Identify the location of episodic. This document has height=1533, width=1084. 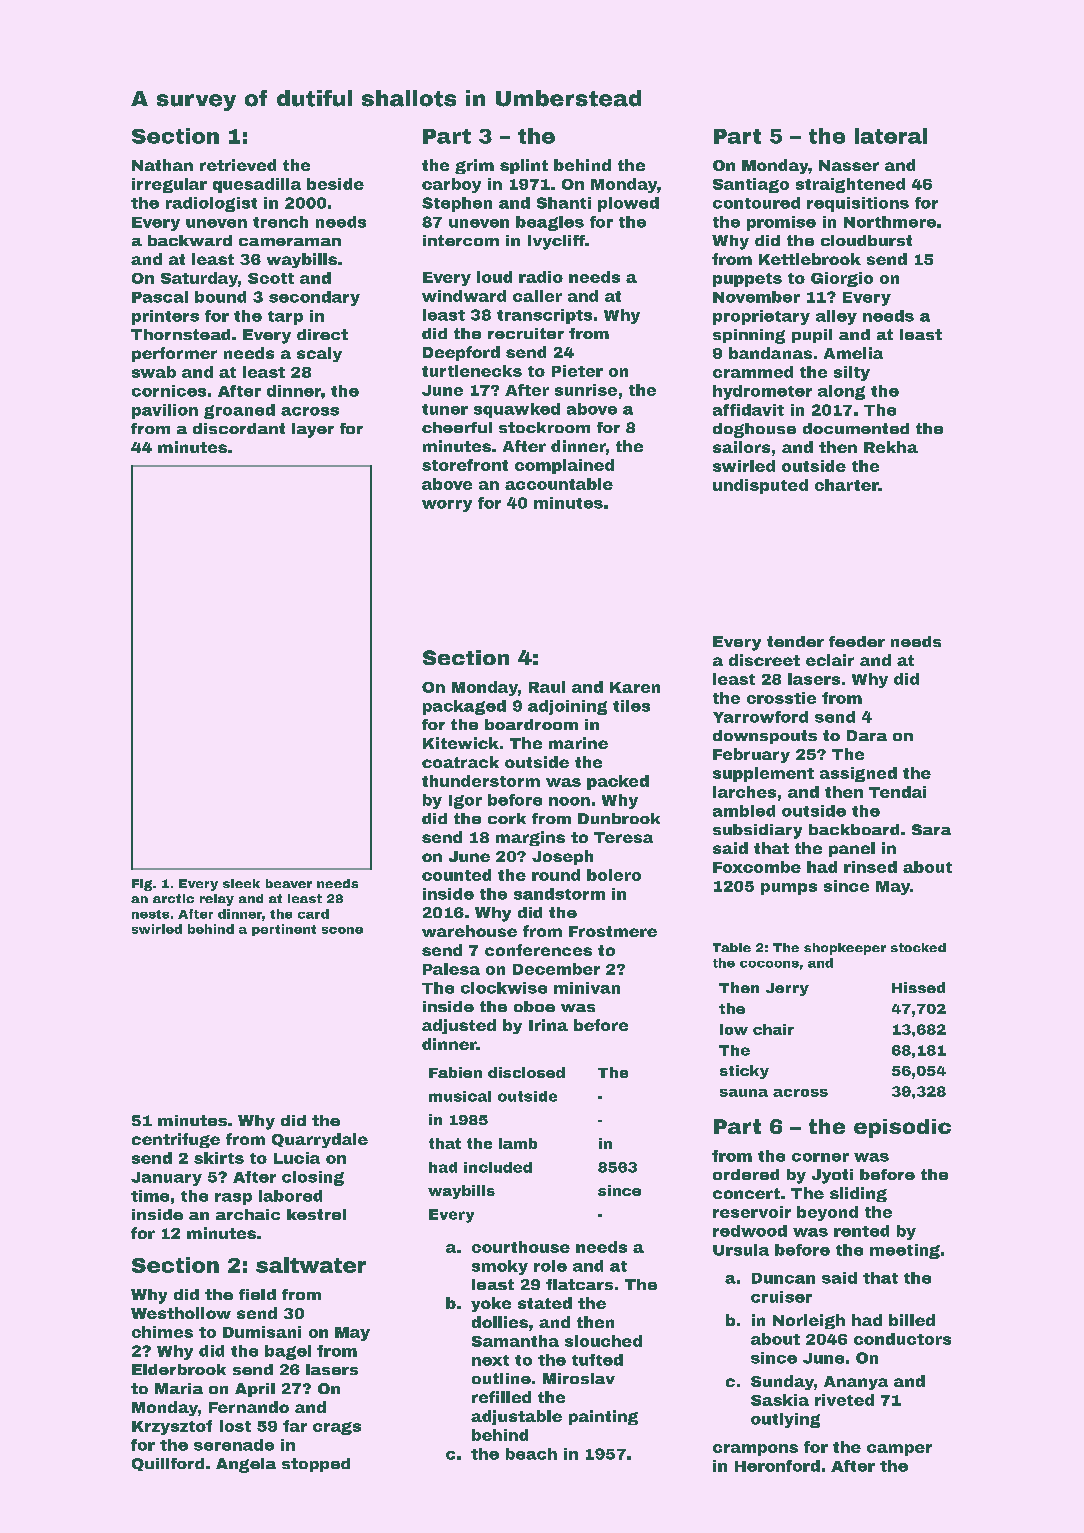
(902, 1128).
